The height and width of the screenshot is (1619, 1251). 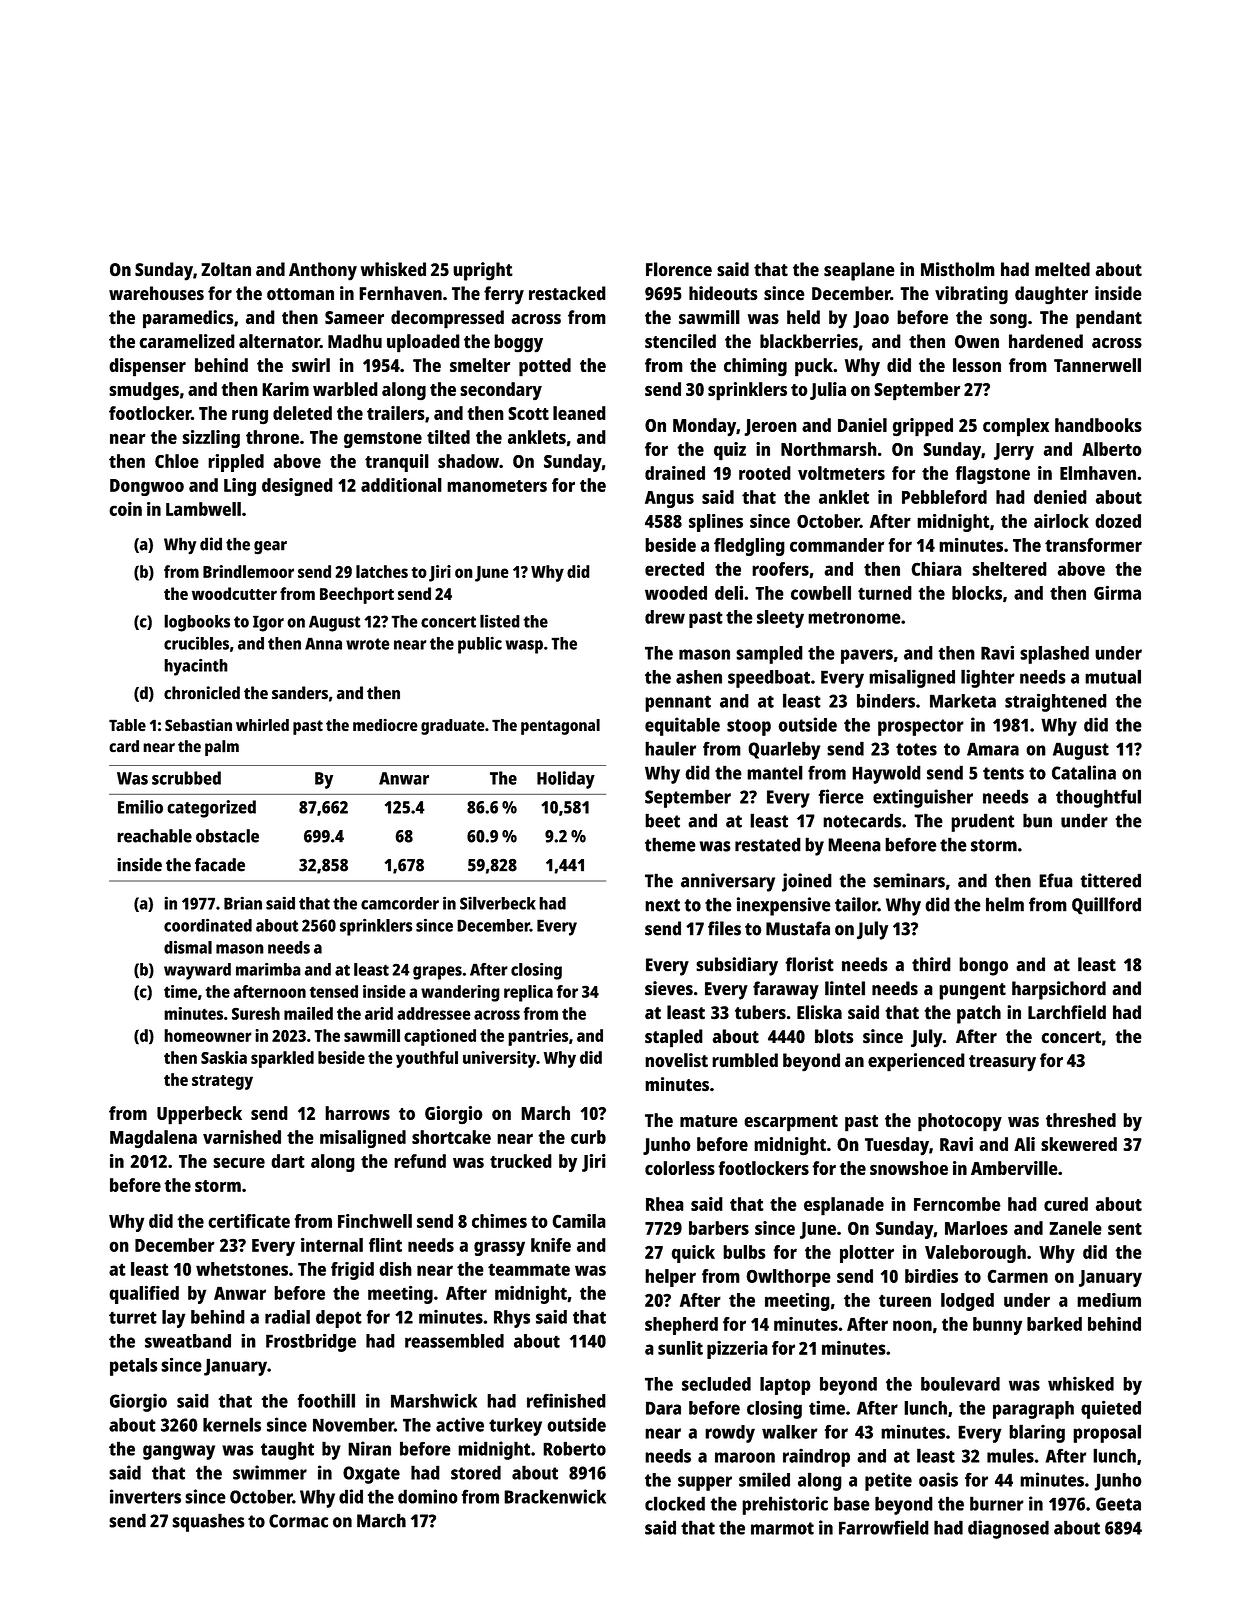 What do you see at coordinates (704, 427) in the screenshot?
I see `Monday` at bounding box center [704, 427].
